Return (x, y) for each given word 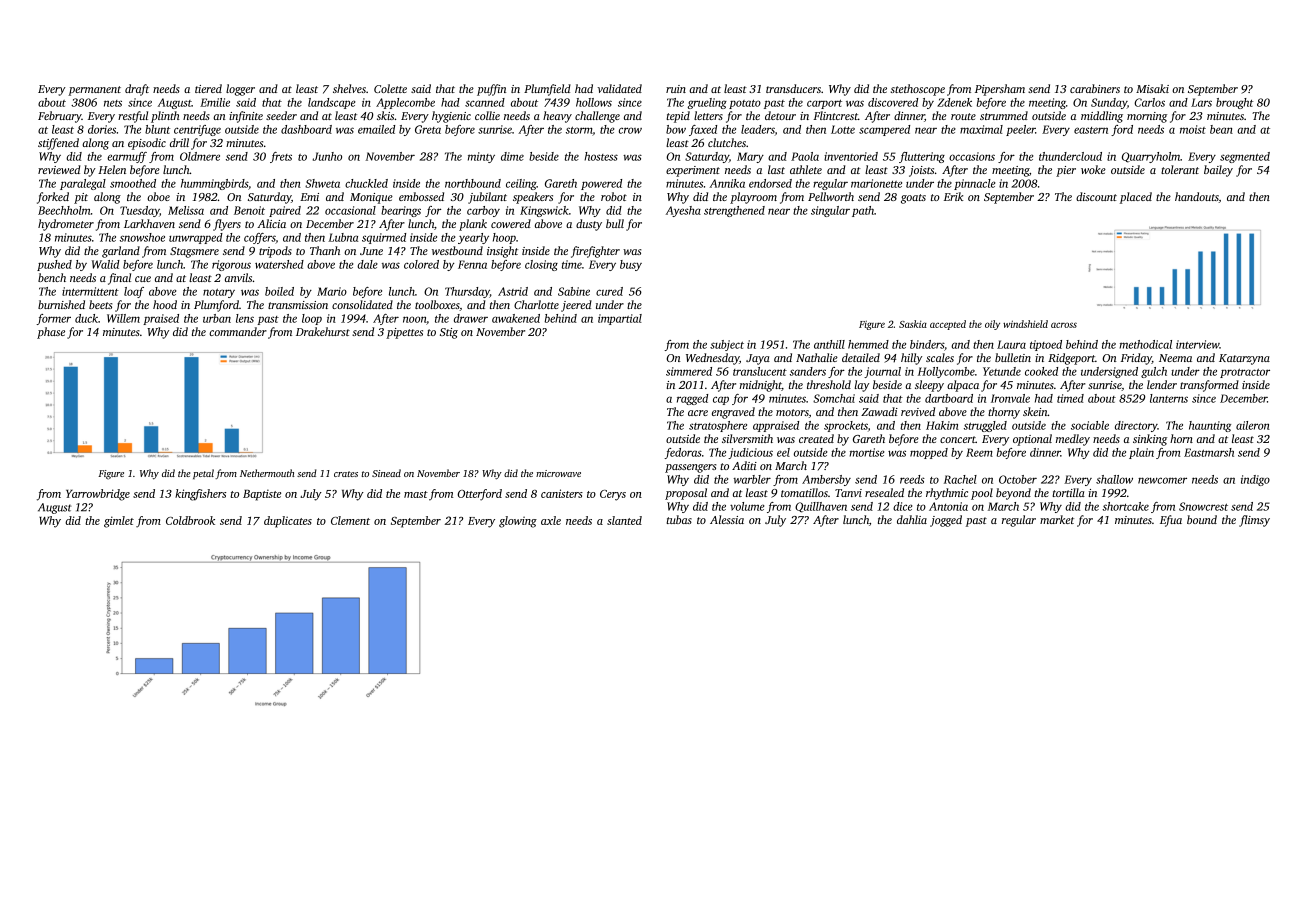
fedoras (683, 453)
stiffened (58, 144)
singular (830, 211)
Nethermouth (267, 473)
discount (1096, 196)
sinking (1150, 440)
